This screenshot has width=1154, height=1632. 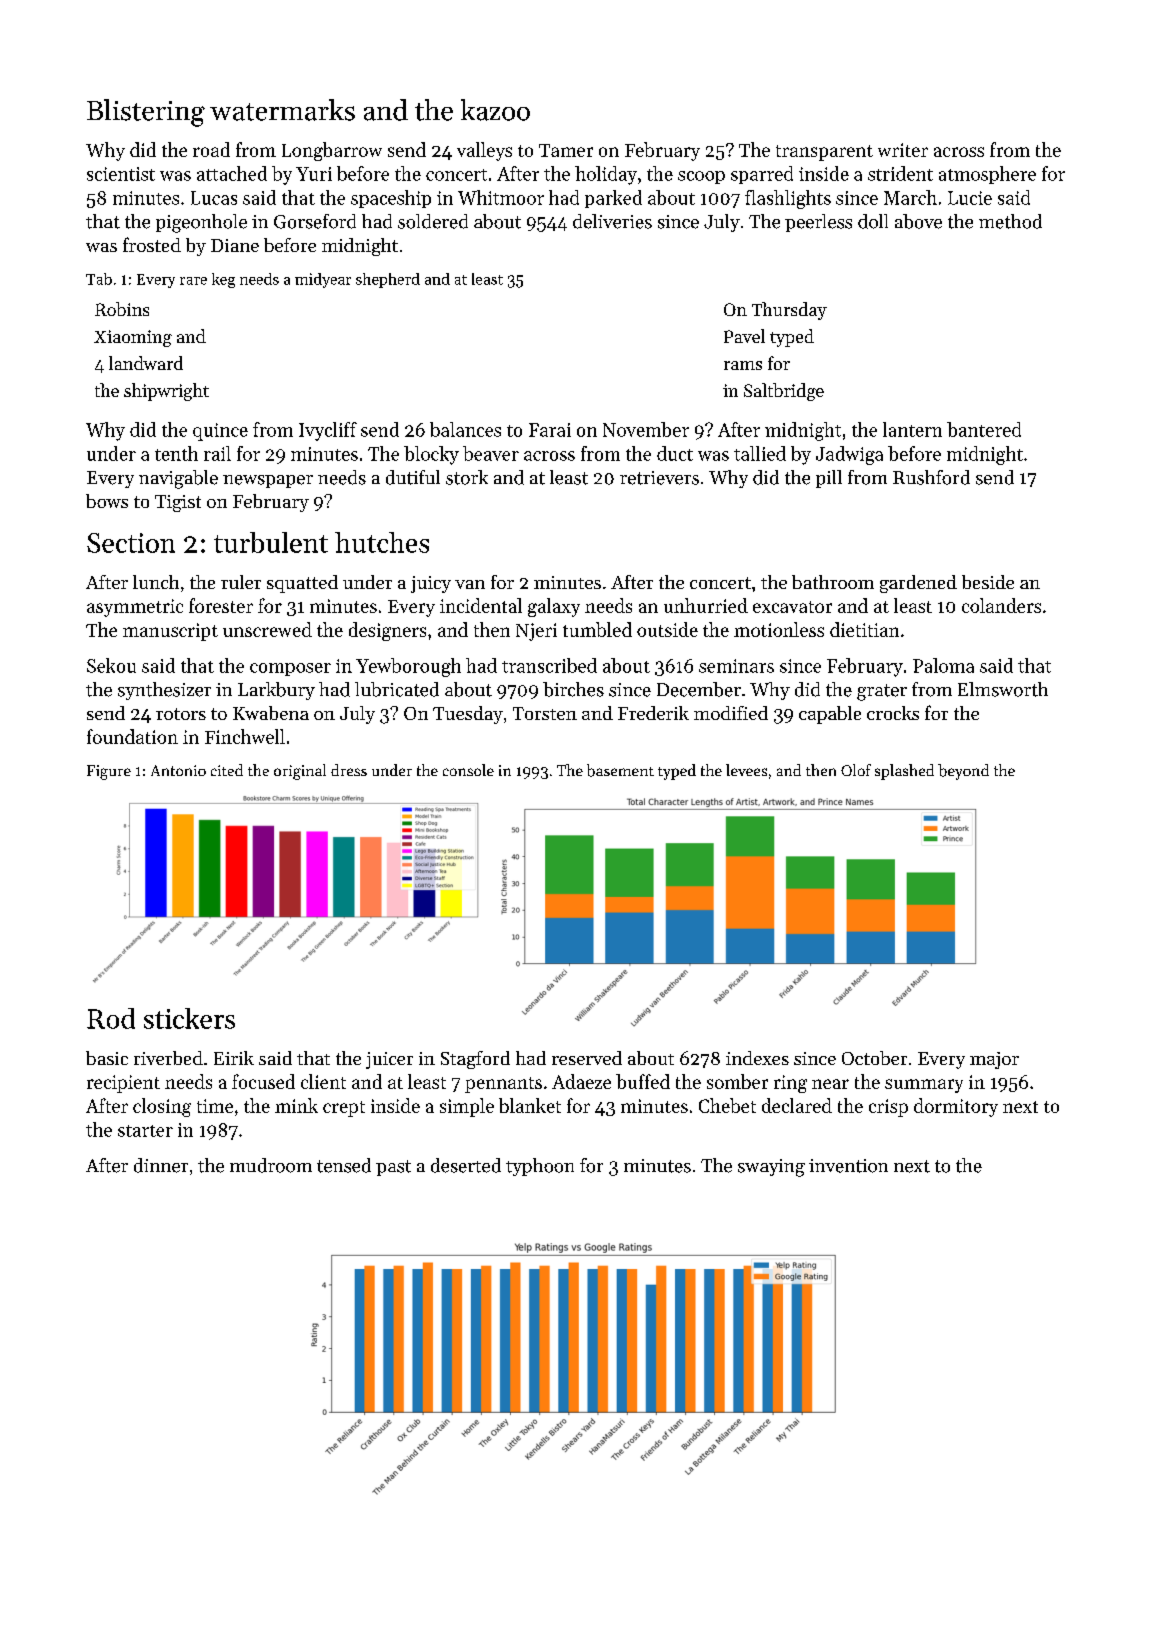 What do you see at coordinates (873, 221) in the screenshot?
I see `doll` at bounding box center [873, 221].
